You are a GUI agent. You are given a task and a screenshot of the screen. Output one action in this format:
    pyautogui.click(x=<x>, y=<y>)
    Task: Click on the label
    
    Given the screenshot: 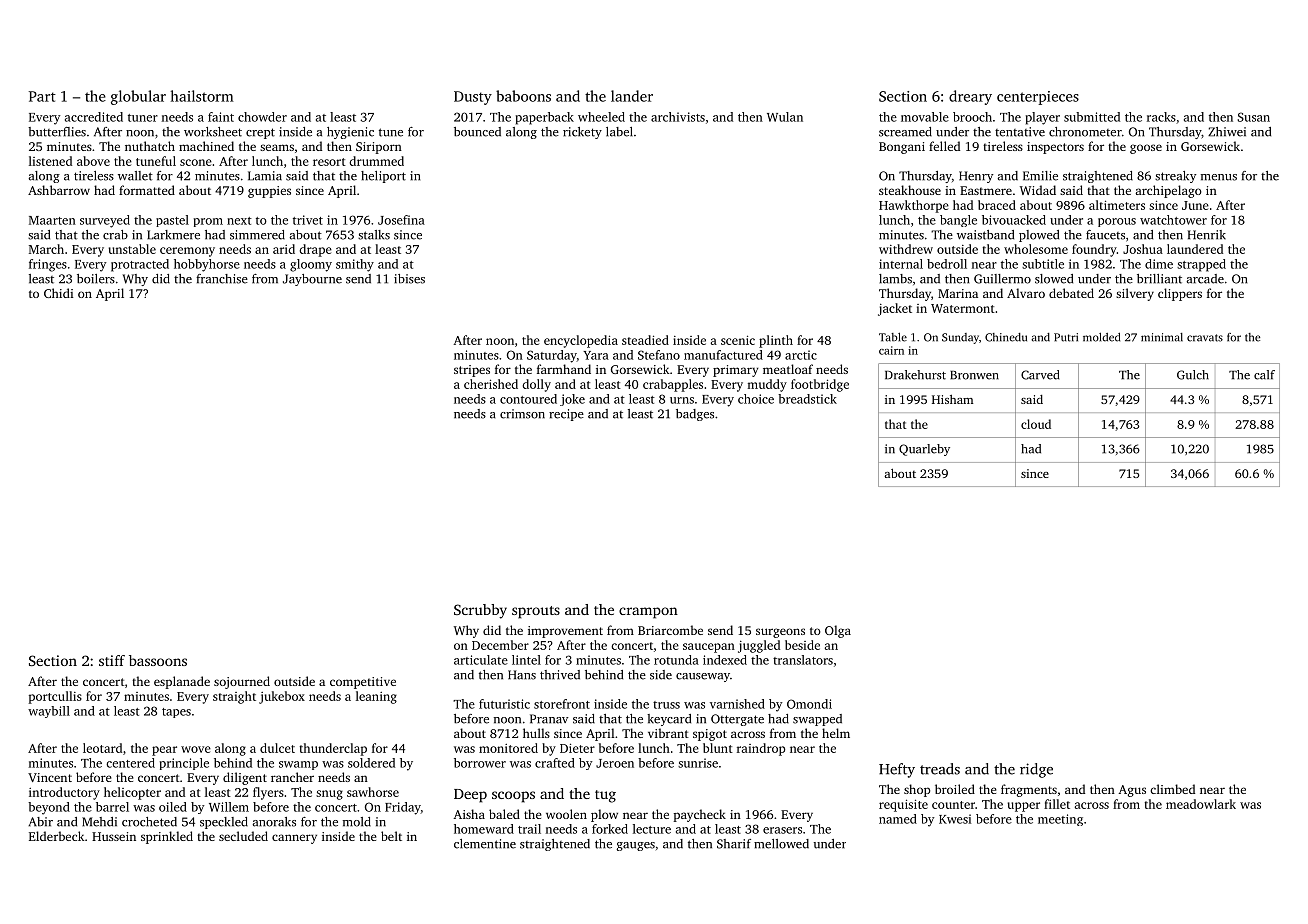 What is the action you would take?
    pyautogui.click(x=619, y=132)
